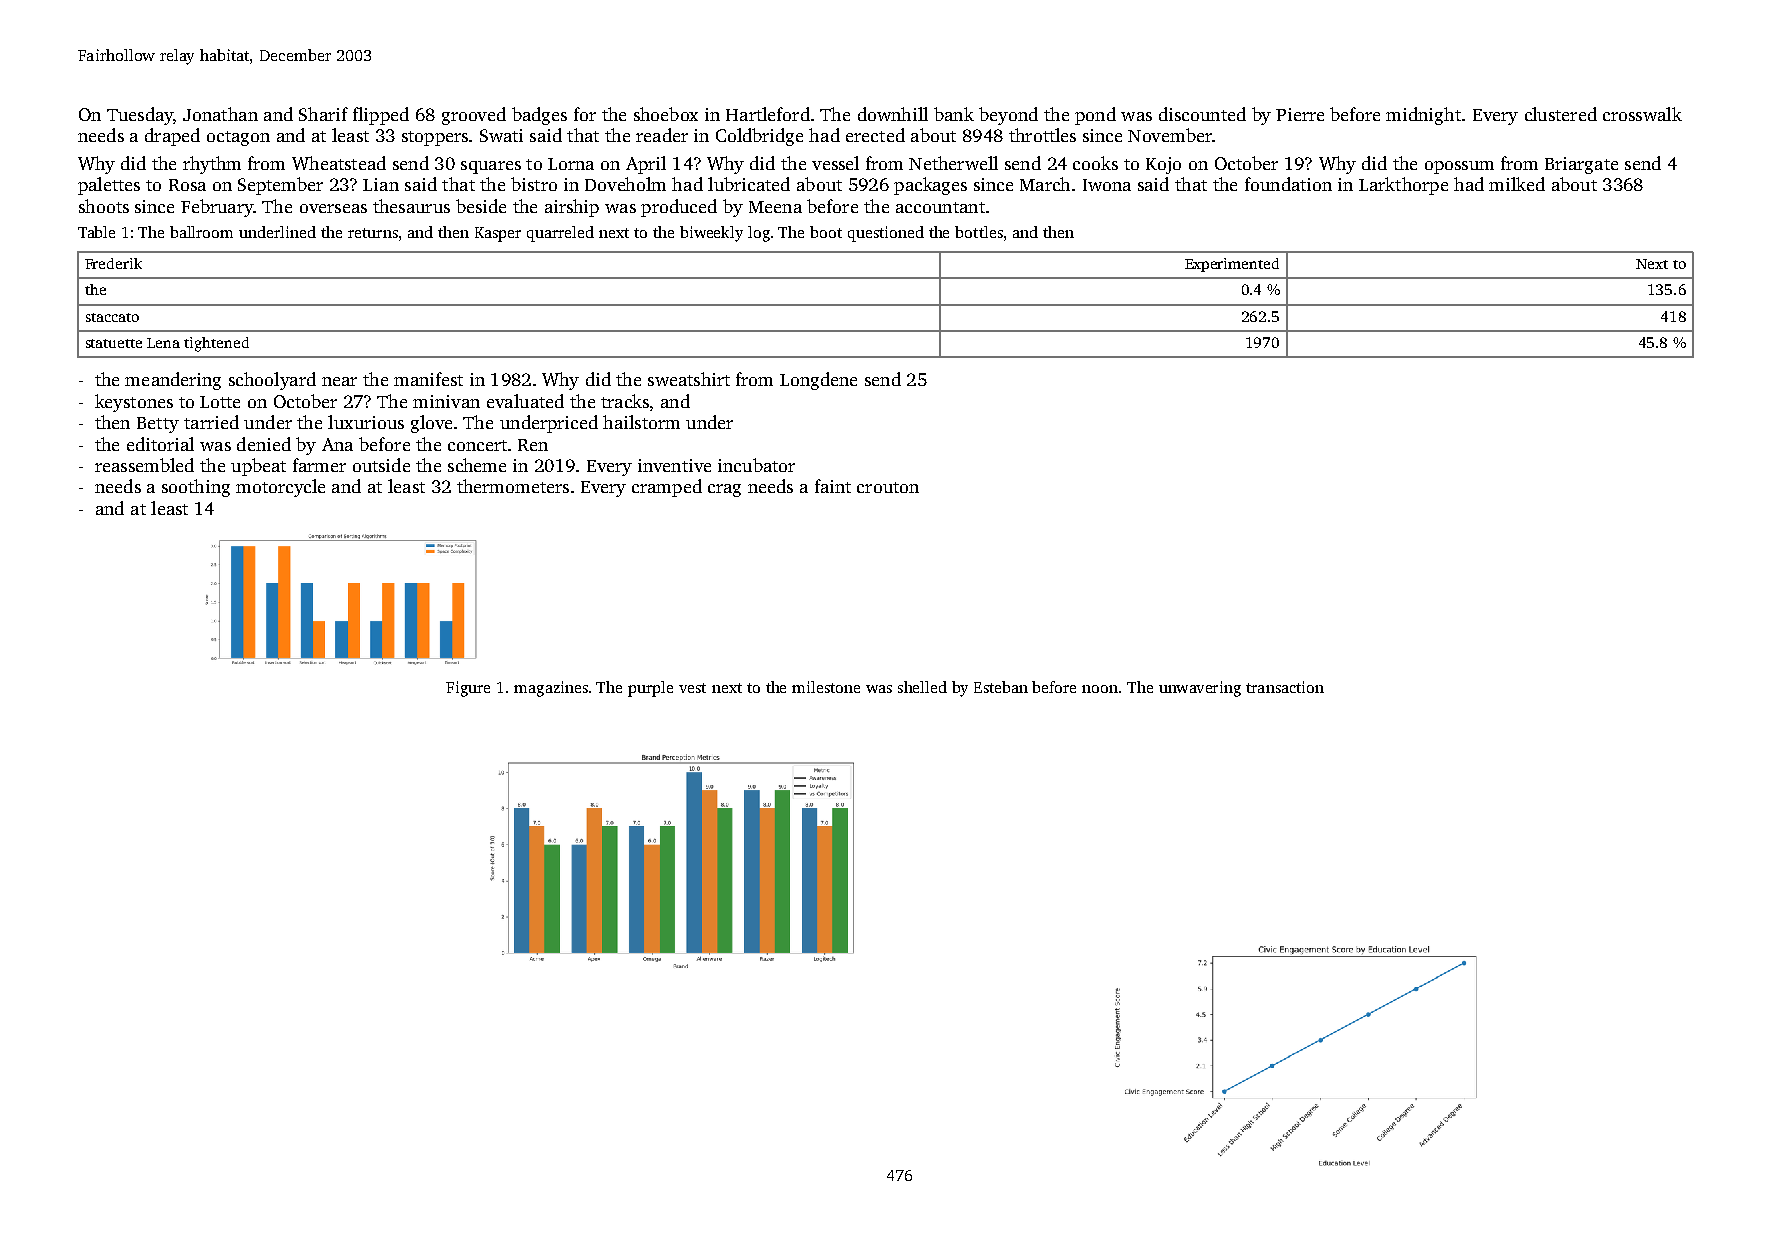  Describe the element at coordinates (818, 381) in the screenshot. I see `Longdene` at that location.
